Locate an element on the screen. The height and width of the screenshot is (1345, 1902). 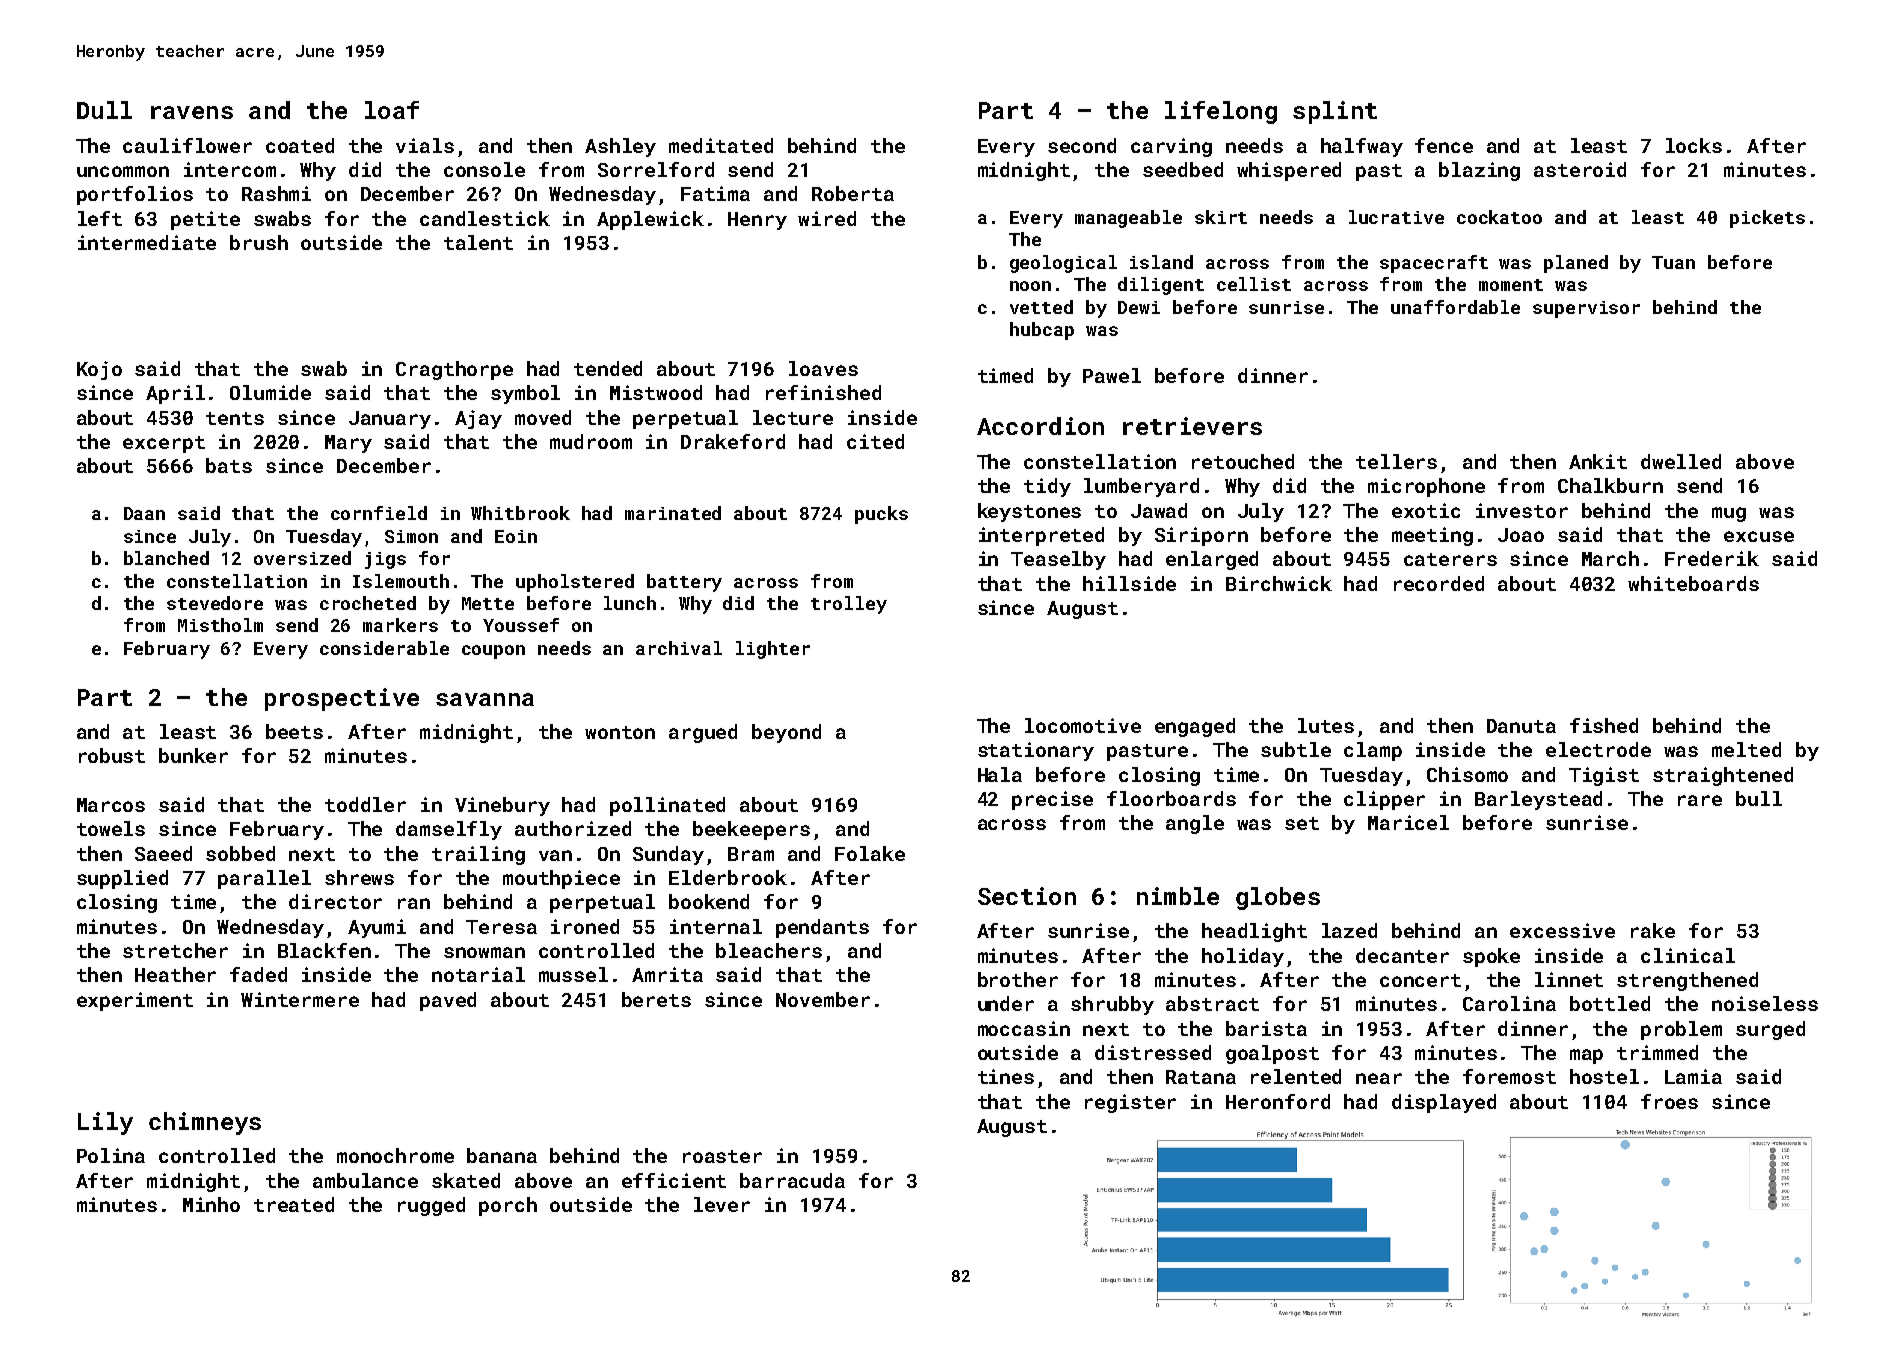
bunker is located at coordinates (193, 755).
